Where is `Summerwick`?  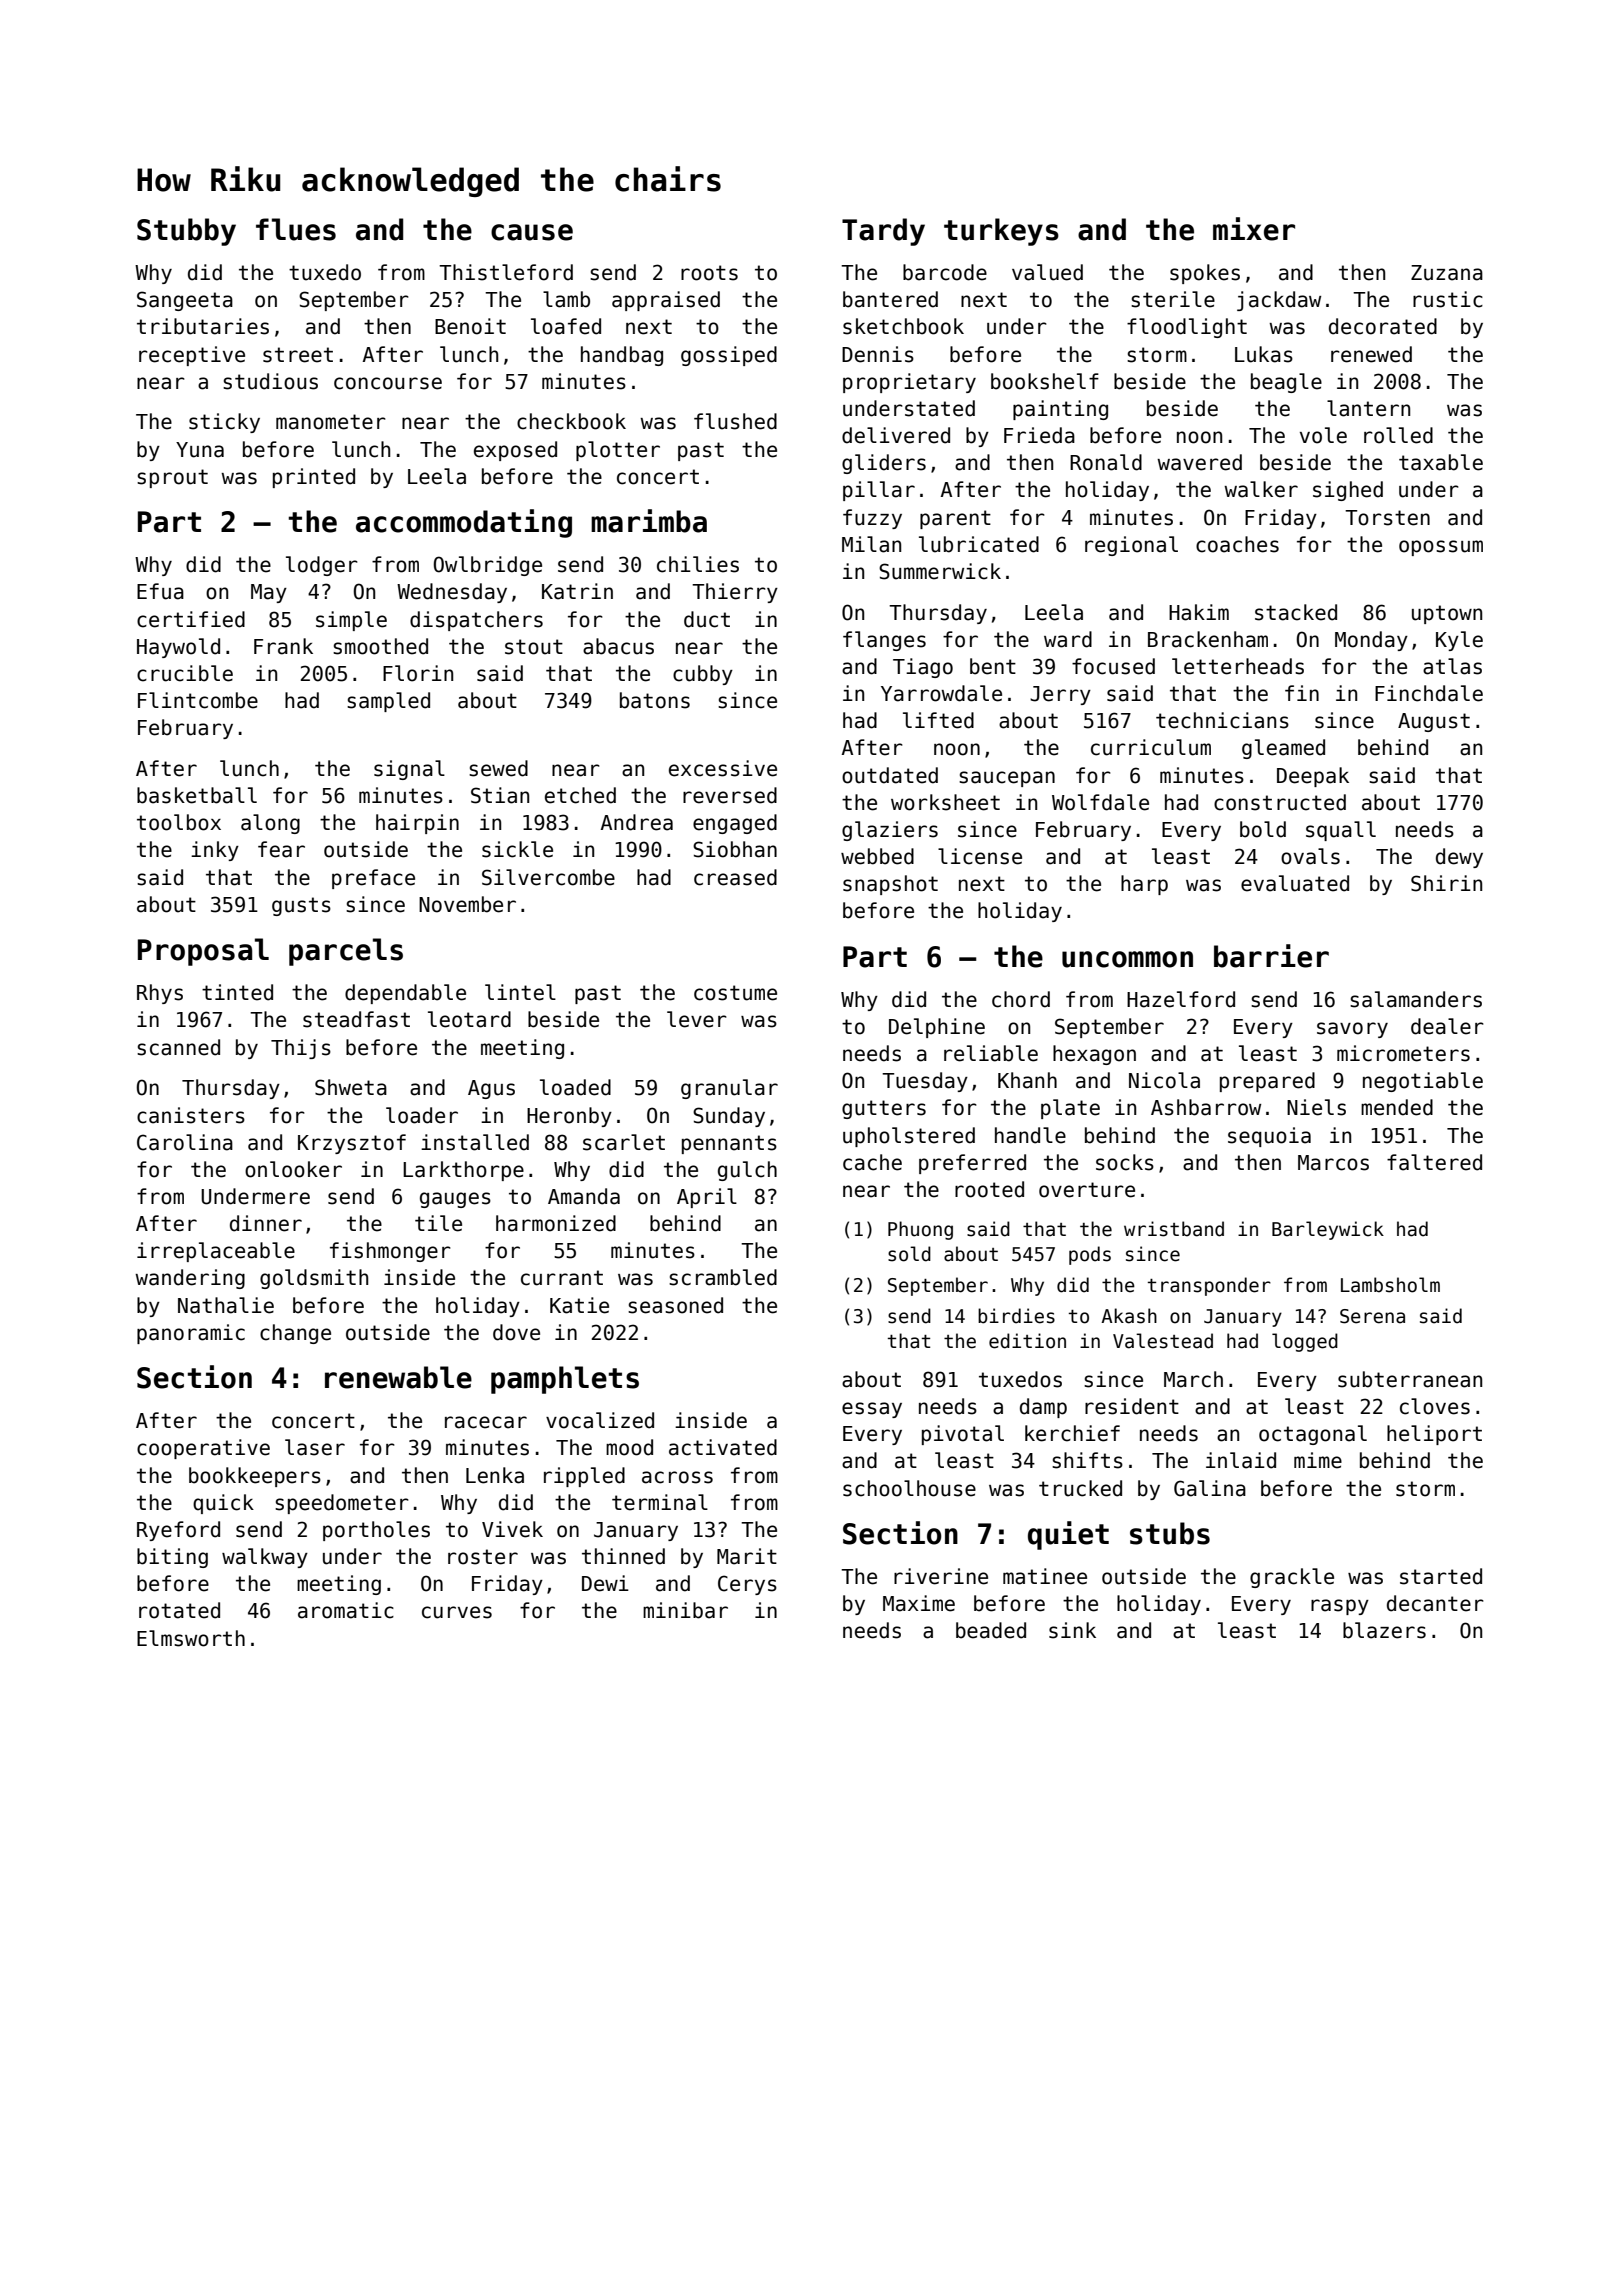 Summerwick is located at coordinates (940, 571).
